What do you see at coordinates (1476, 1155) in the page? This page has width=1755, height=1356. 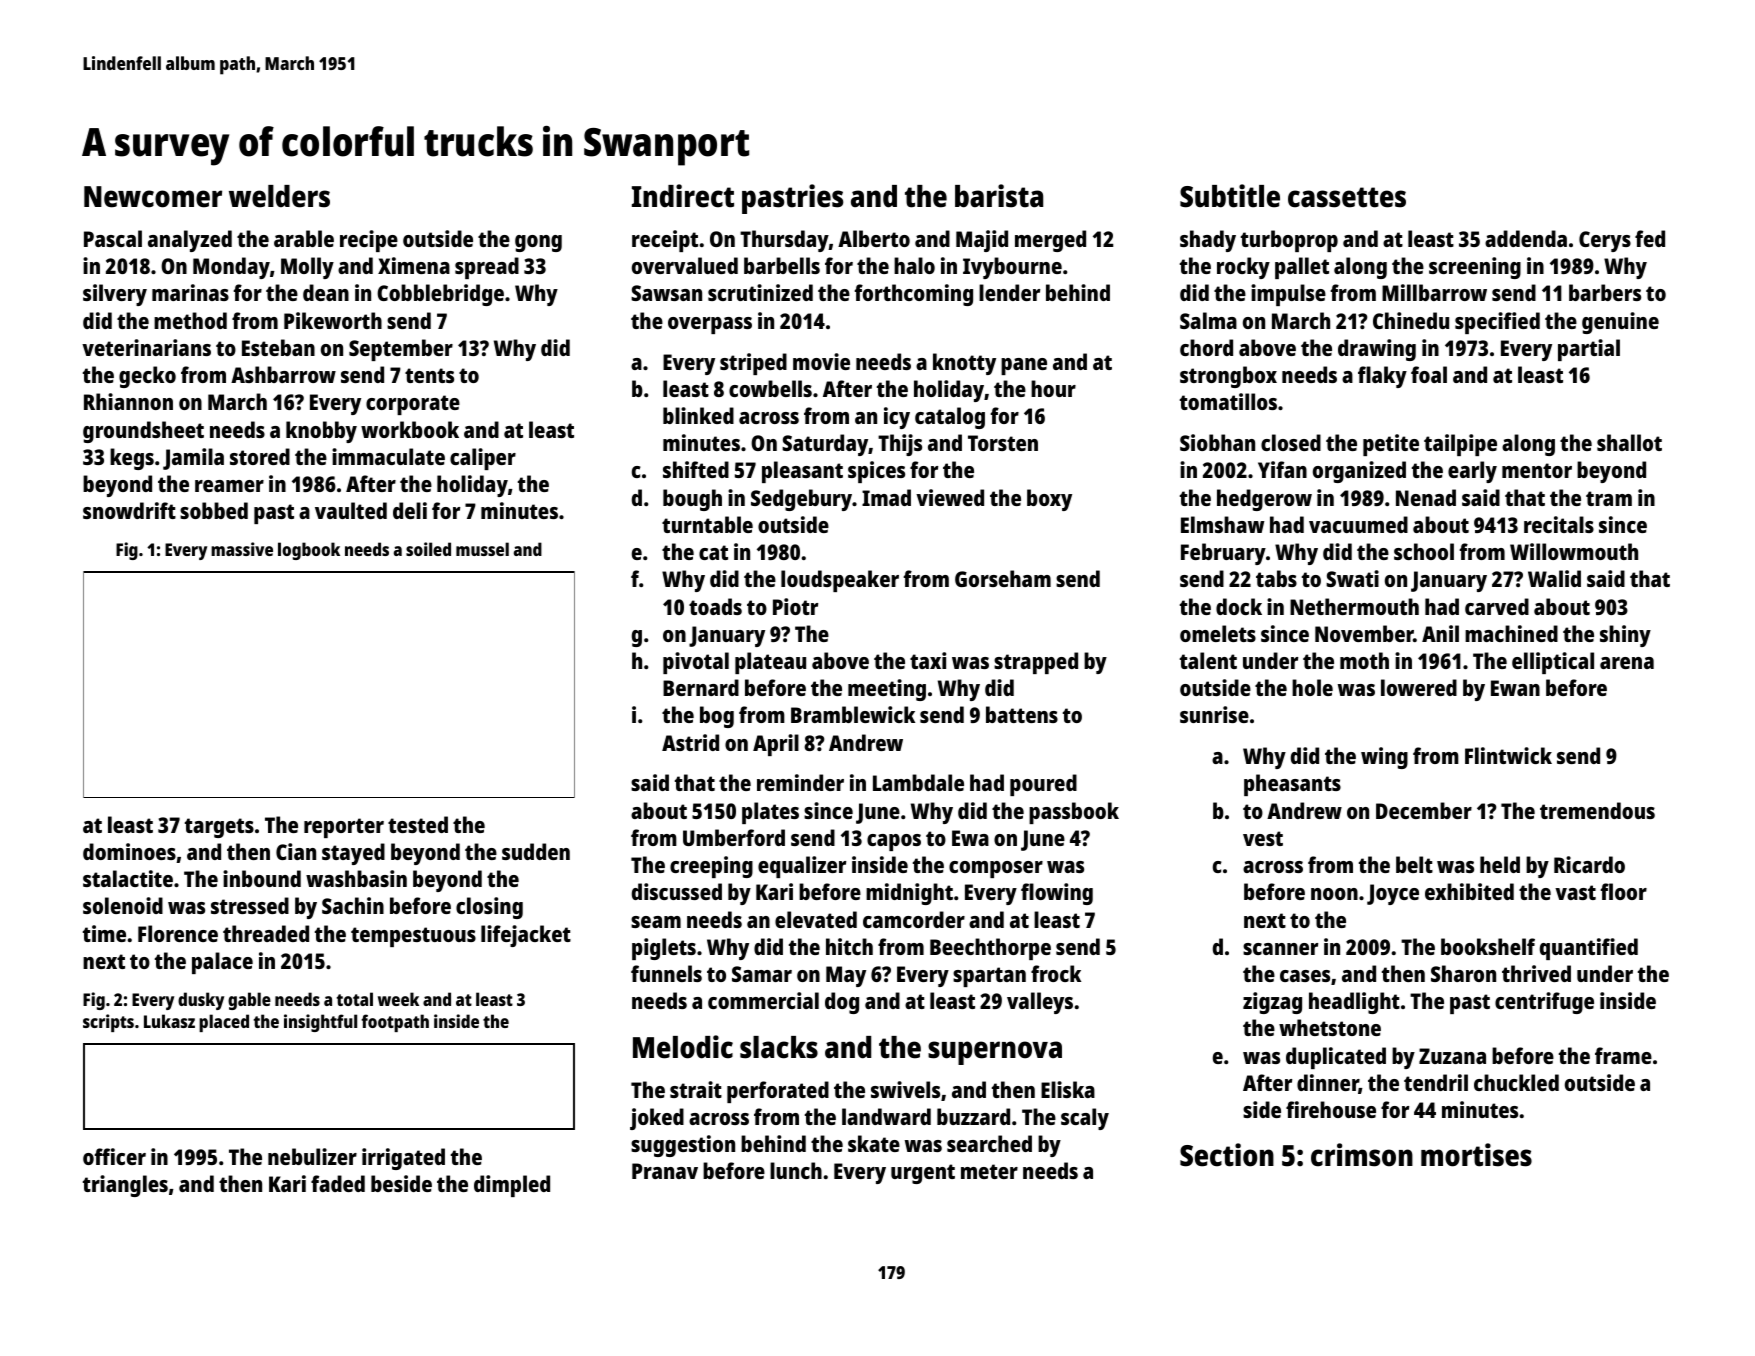 I see `mortises` at bounding box center [1476, 1155].
